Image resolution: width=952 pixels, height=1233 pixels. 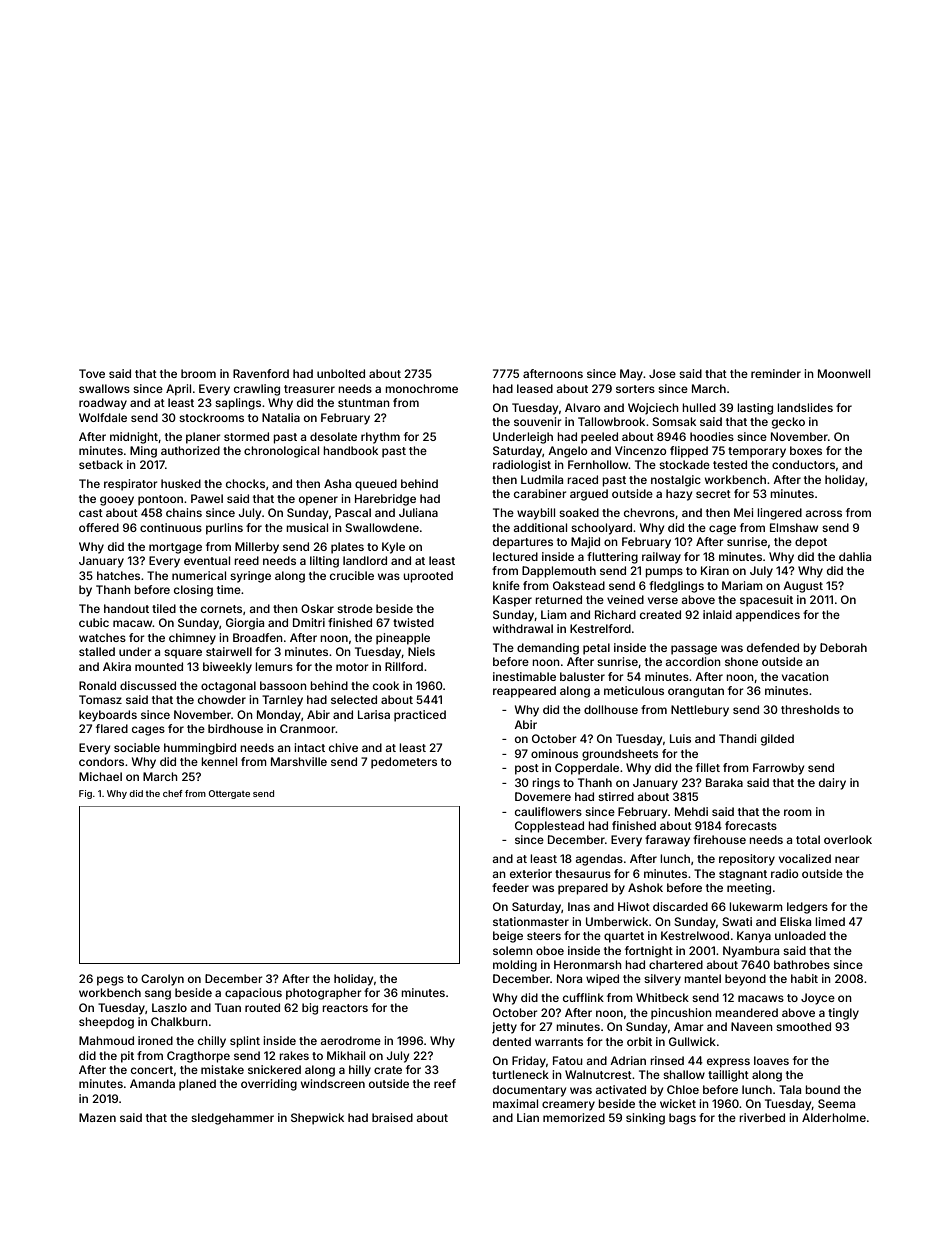 I want to click on agendas, so click(x=599, y=860).
